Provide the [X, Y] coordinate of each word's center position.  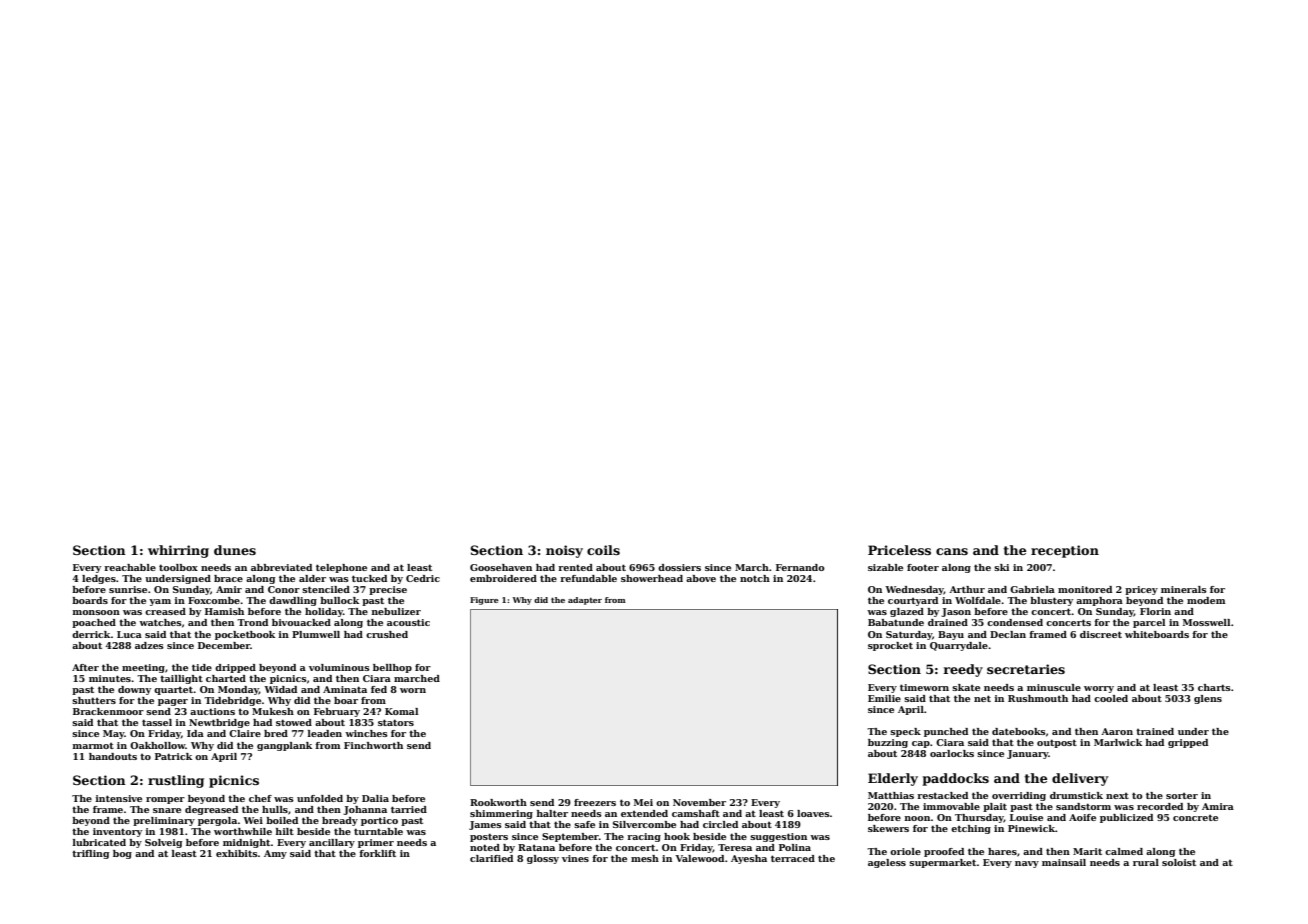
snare [167, 810]
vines [575, 858]
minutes [110, 678]
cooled [1111, 698]
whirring [178, 551]
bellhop [392, 668]
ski [1001, 567]
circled [720, 824]
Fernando [800, 567]
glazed [907, 612]
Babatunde [896, 622]
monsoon [96, 612]
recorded [1160, 806]
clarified [491, 858]
